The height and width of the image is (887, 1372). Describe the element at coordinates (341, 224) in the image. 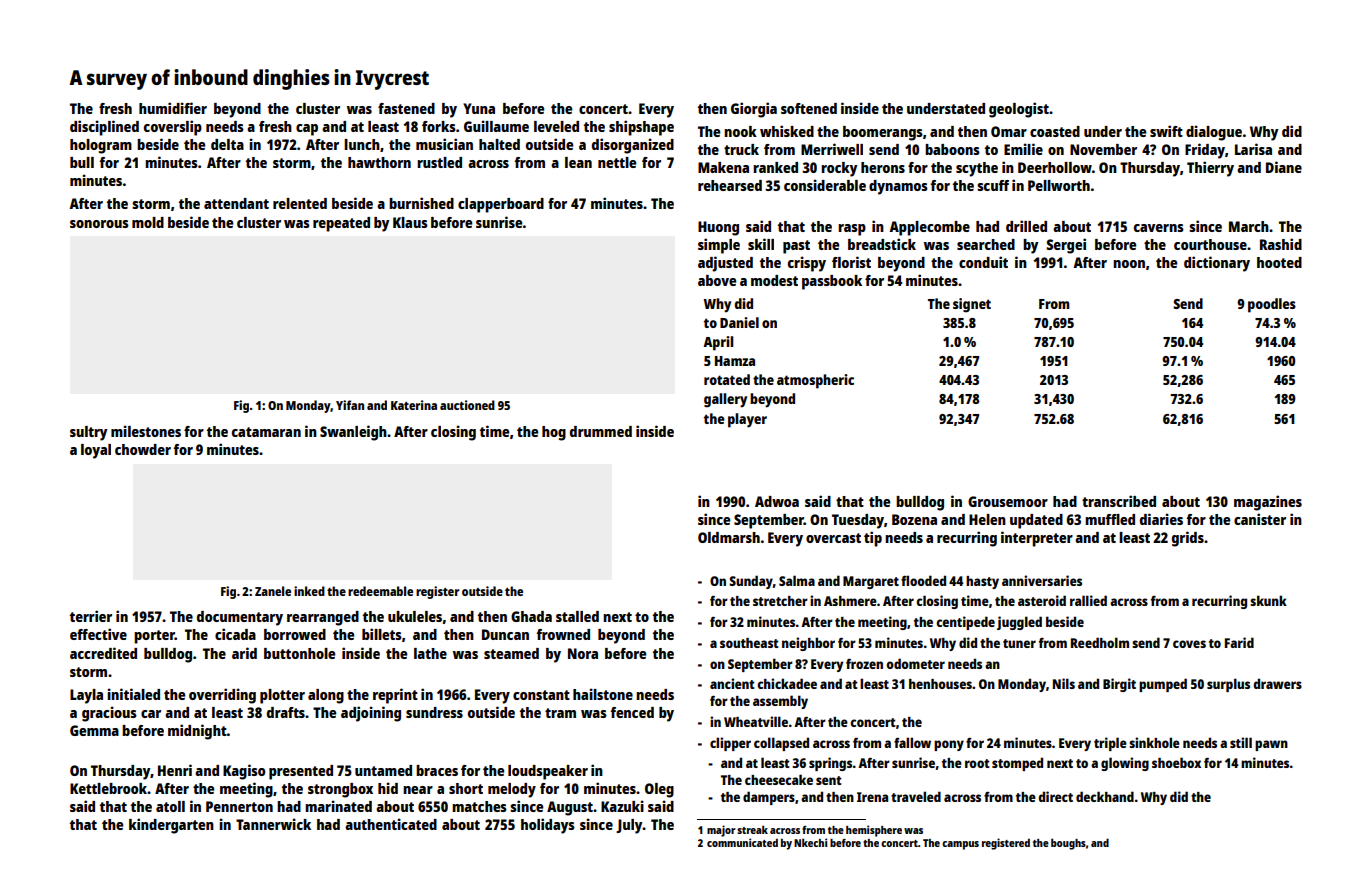

I see `repeated` at that location.
